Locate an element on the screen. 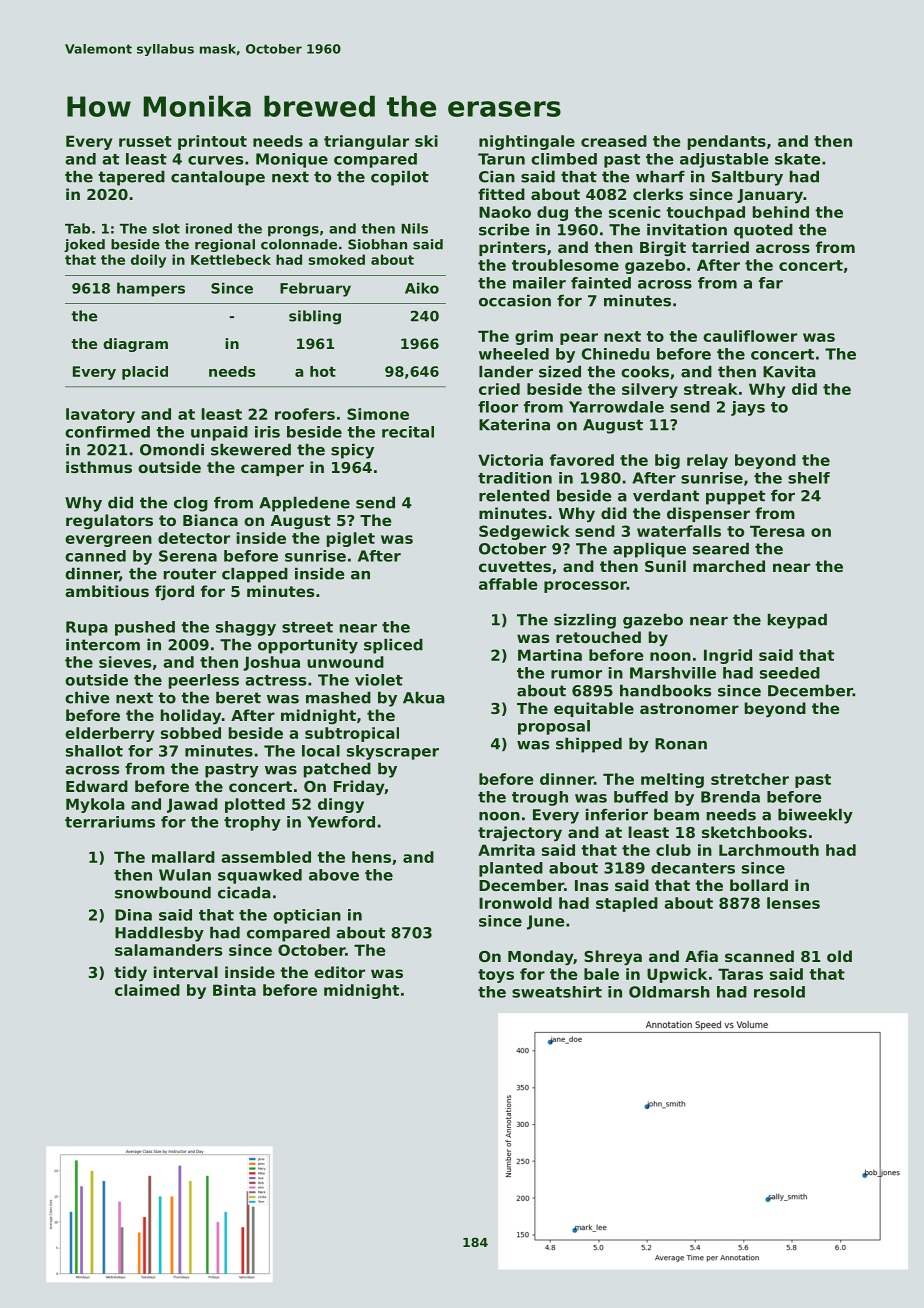 The height and width of the screenshot is (1308, 924). ambitious is located at coordinates (107, 591).
